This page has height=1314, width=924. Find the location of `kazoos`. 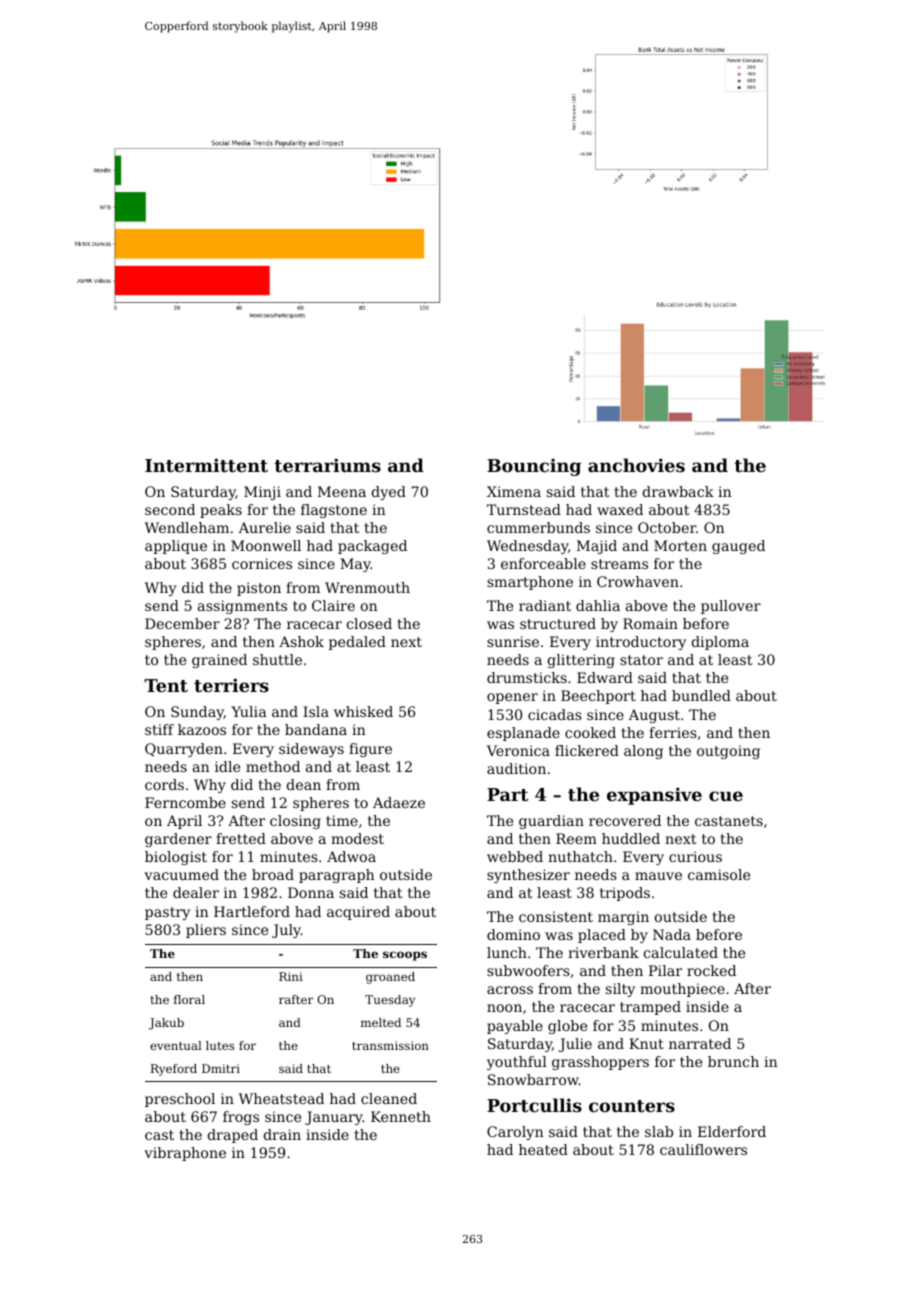

kazoos is located at coordinates (202, 729).
